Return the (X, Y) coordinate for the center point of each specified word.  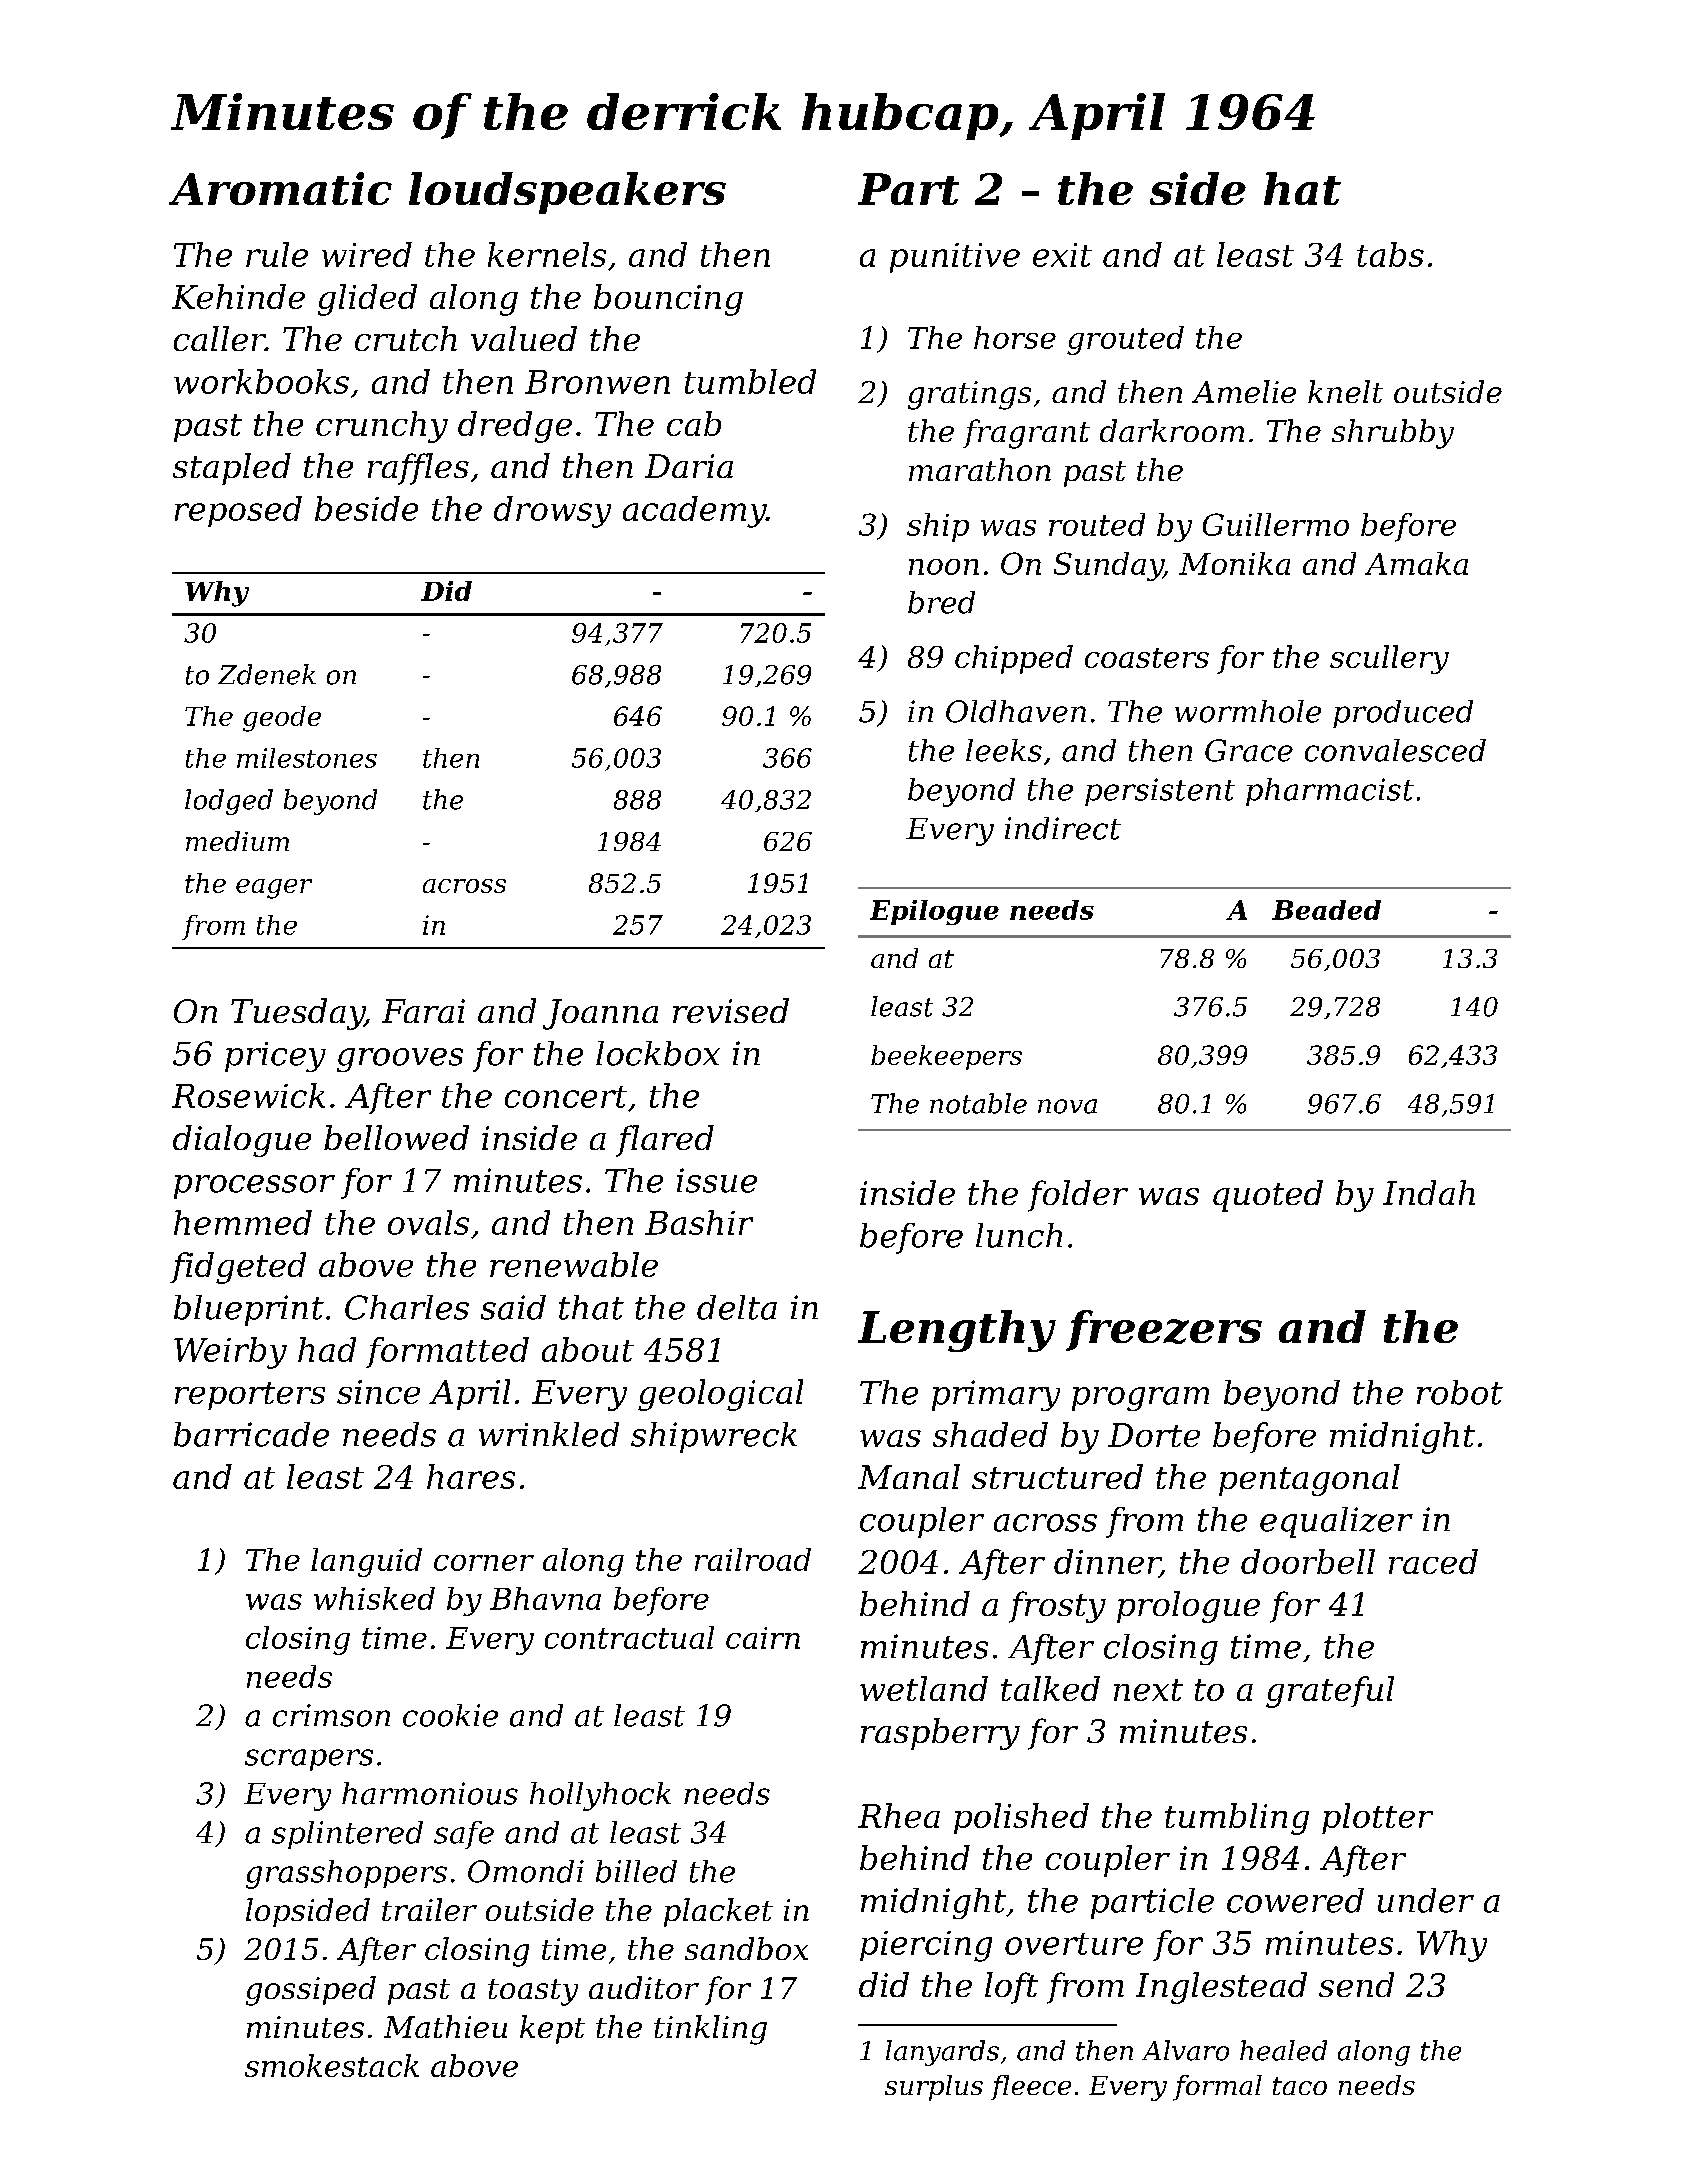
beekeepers (946, 1057)
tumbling (1237, 1819)
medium (237, 841)
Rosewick (248, 1095)
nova (1067, 1106)
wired (367, 254)
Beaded (1326, 910)
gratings (969, 395)
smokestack (332, 2065)
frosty (1057, 1607)
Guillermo (1276, 524)
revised (731, 1010)
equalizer (1336, 1522)
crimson (331, 1715)
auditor (644, 1987)
